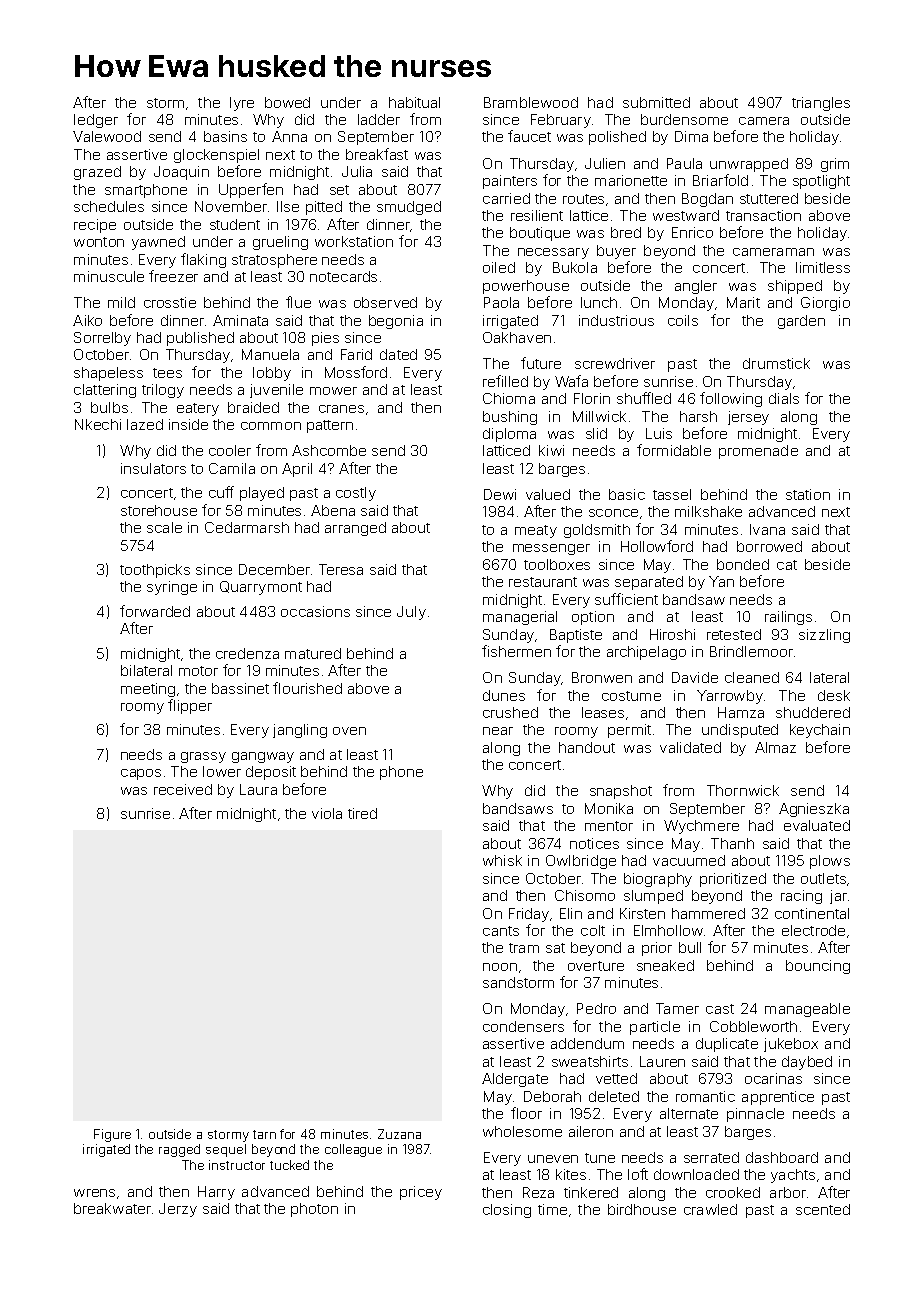  What do you see at coordinates (411, 613) in the screenshot?
I see `July` at bounding box center [411, 613].
